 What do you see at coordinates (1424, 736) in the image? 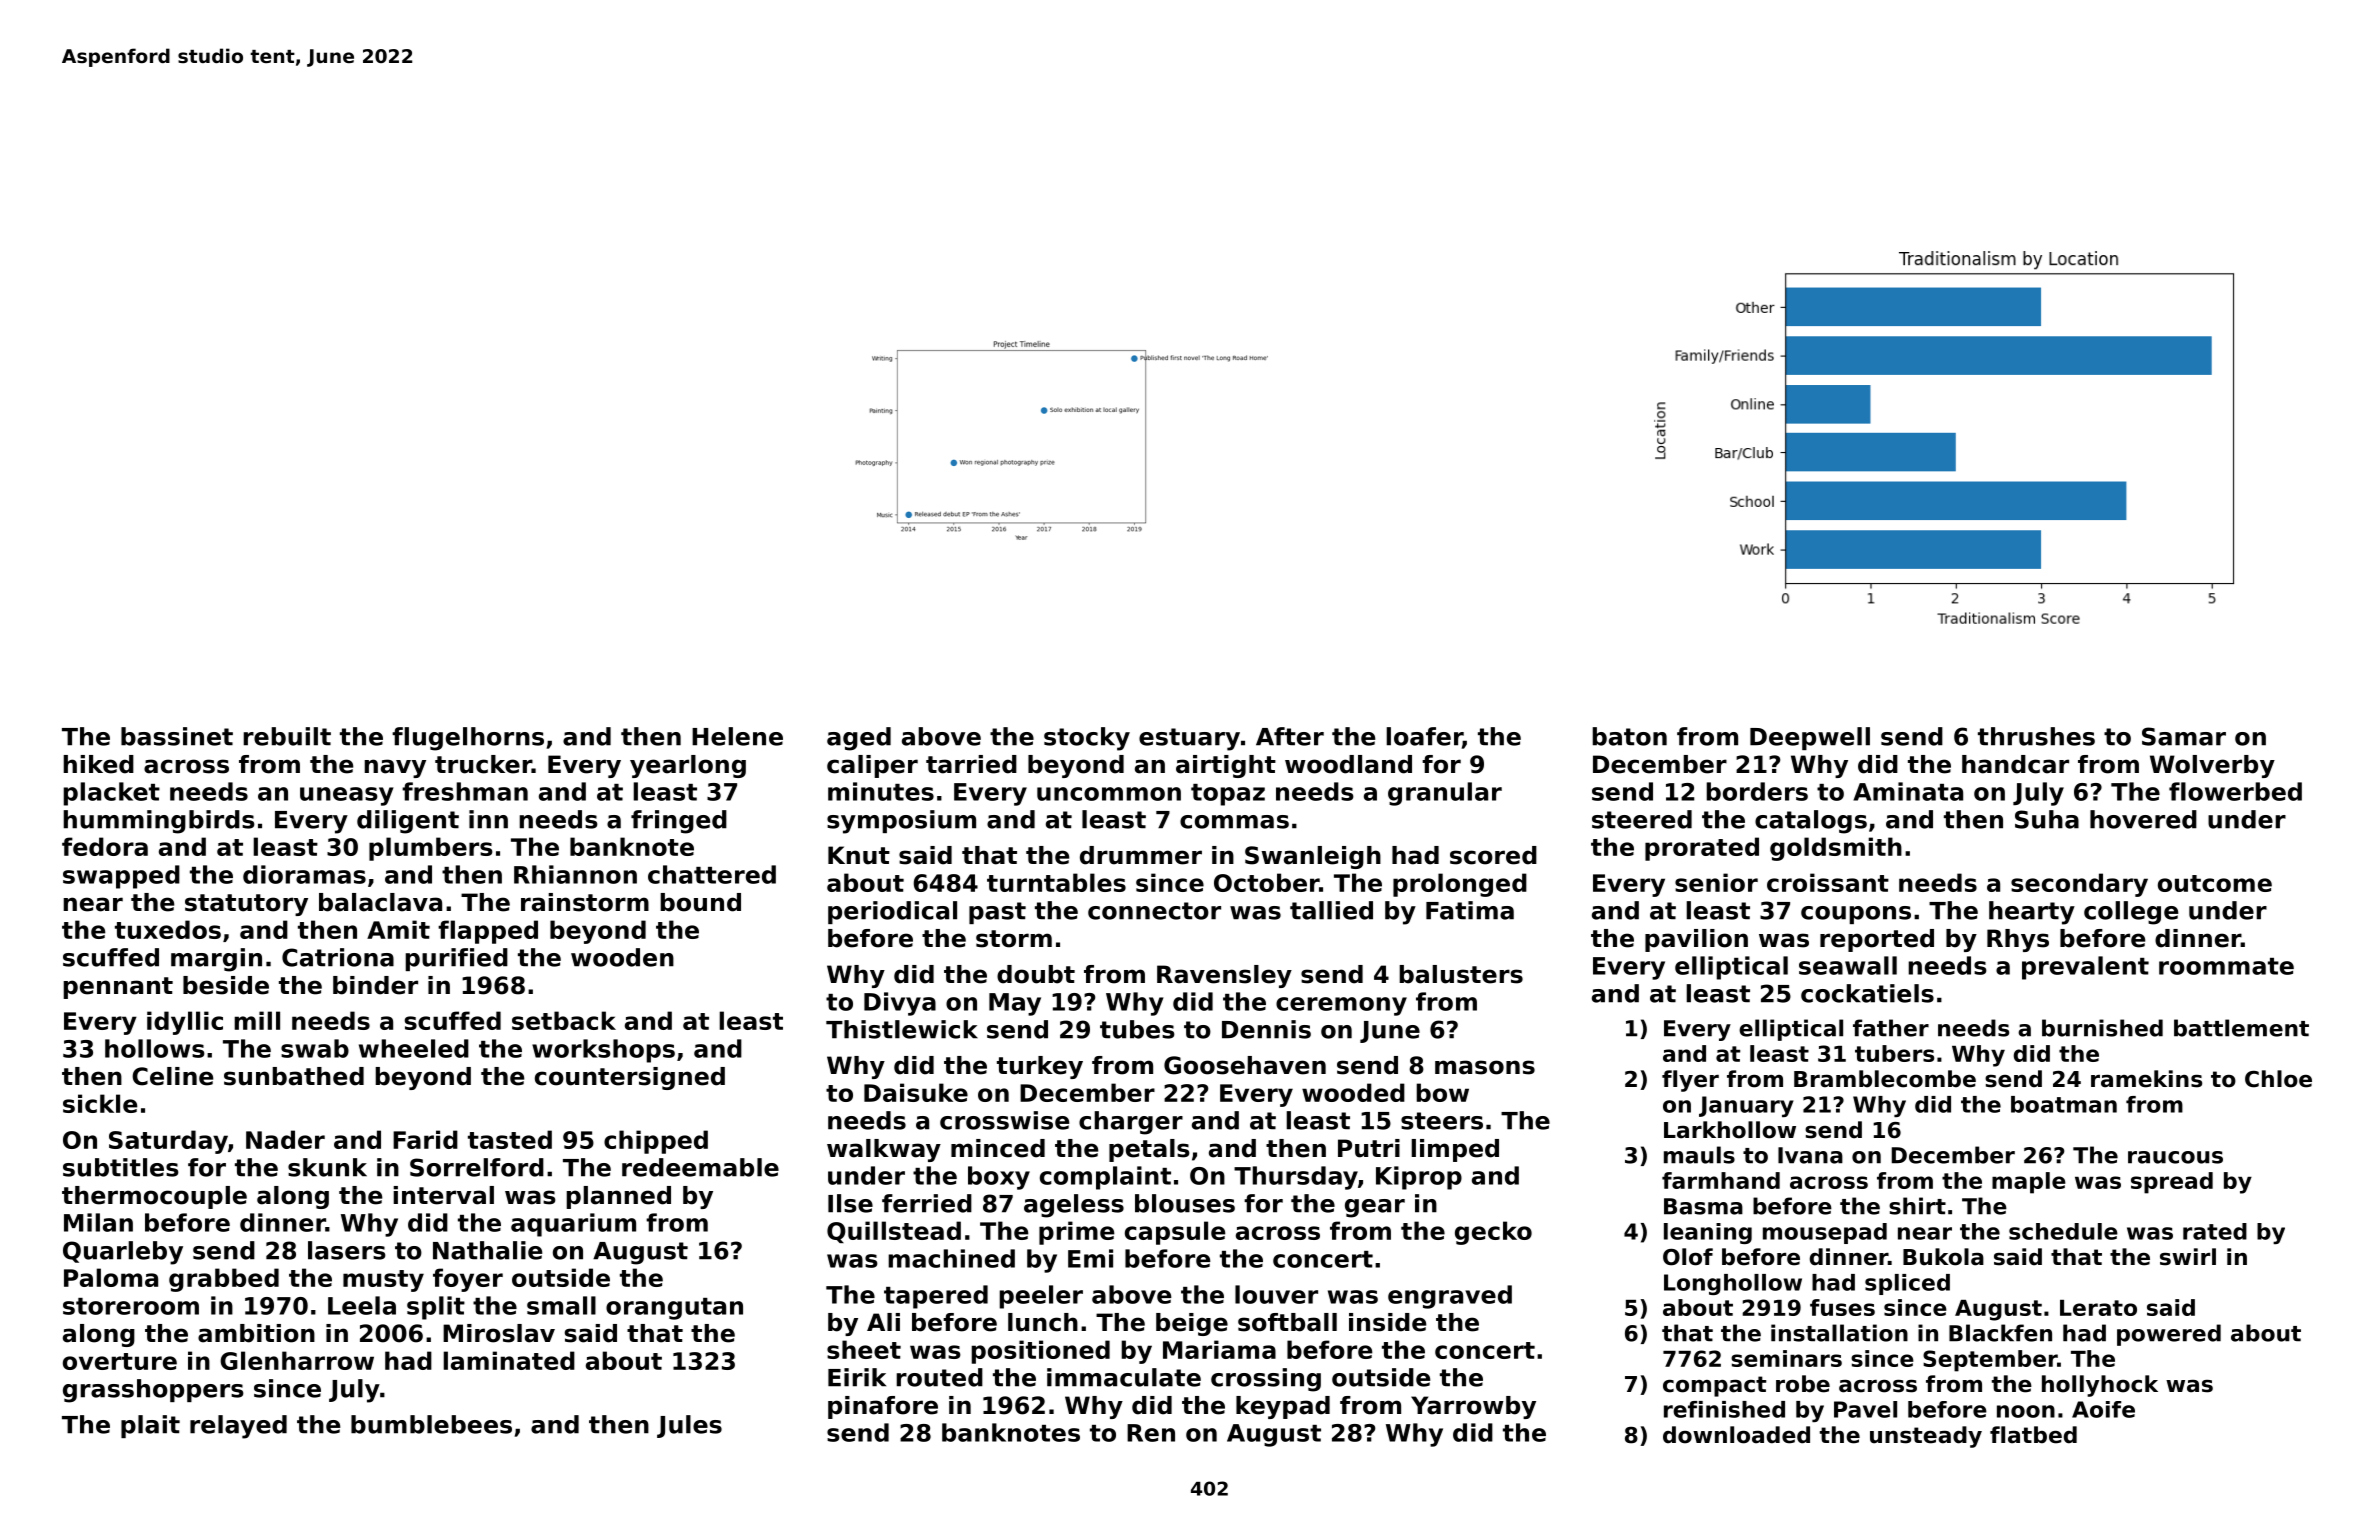
I see `loafer` at bounding box center [1424, 736].
